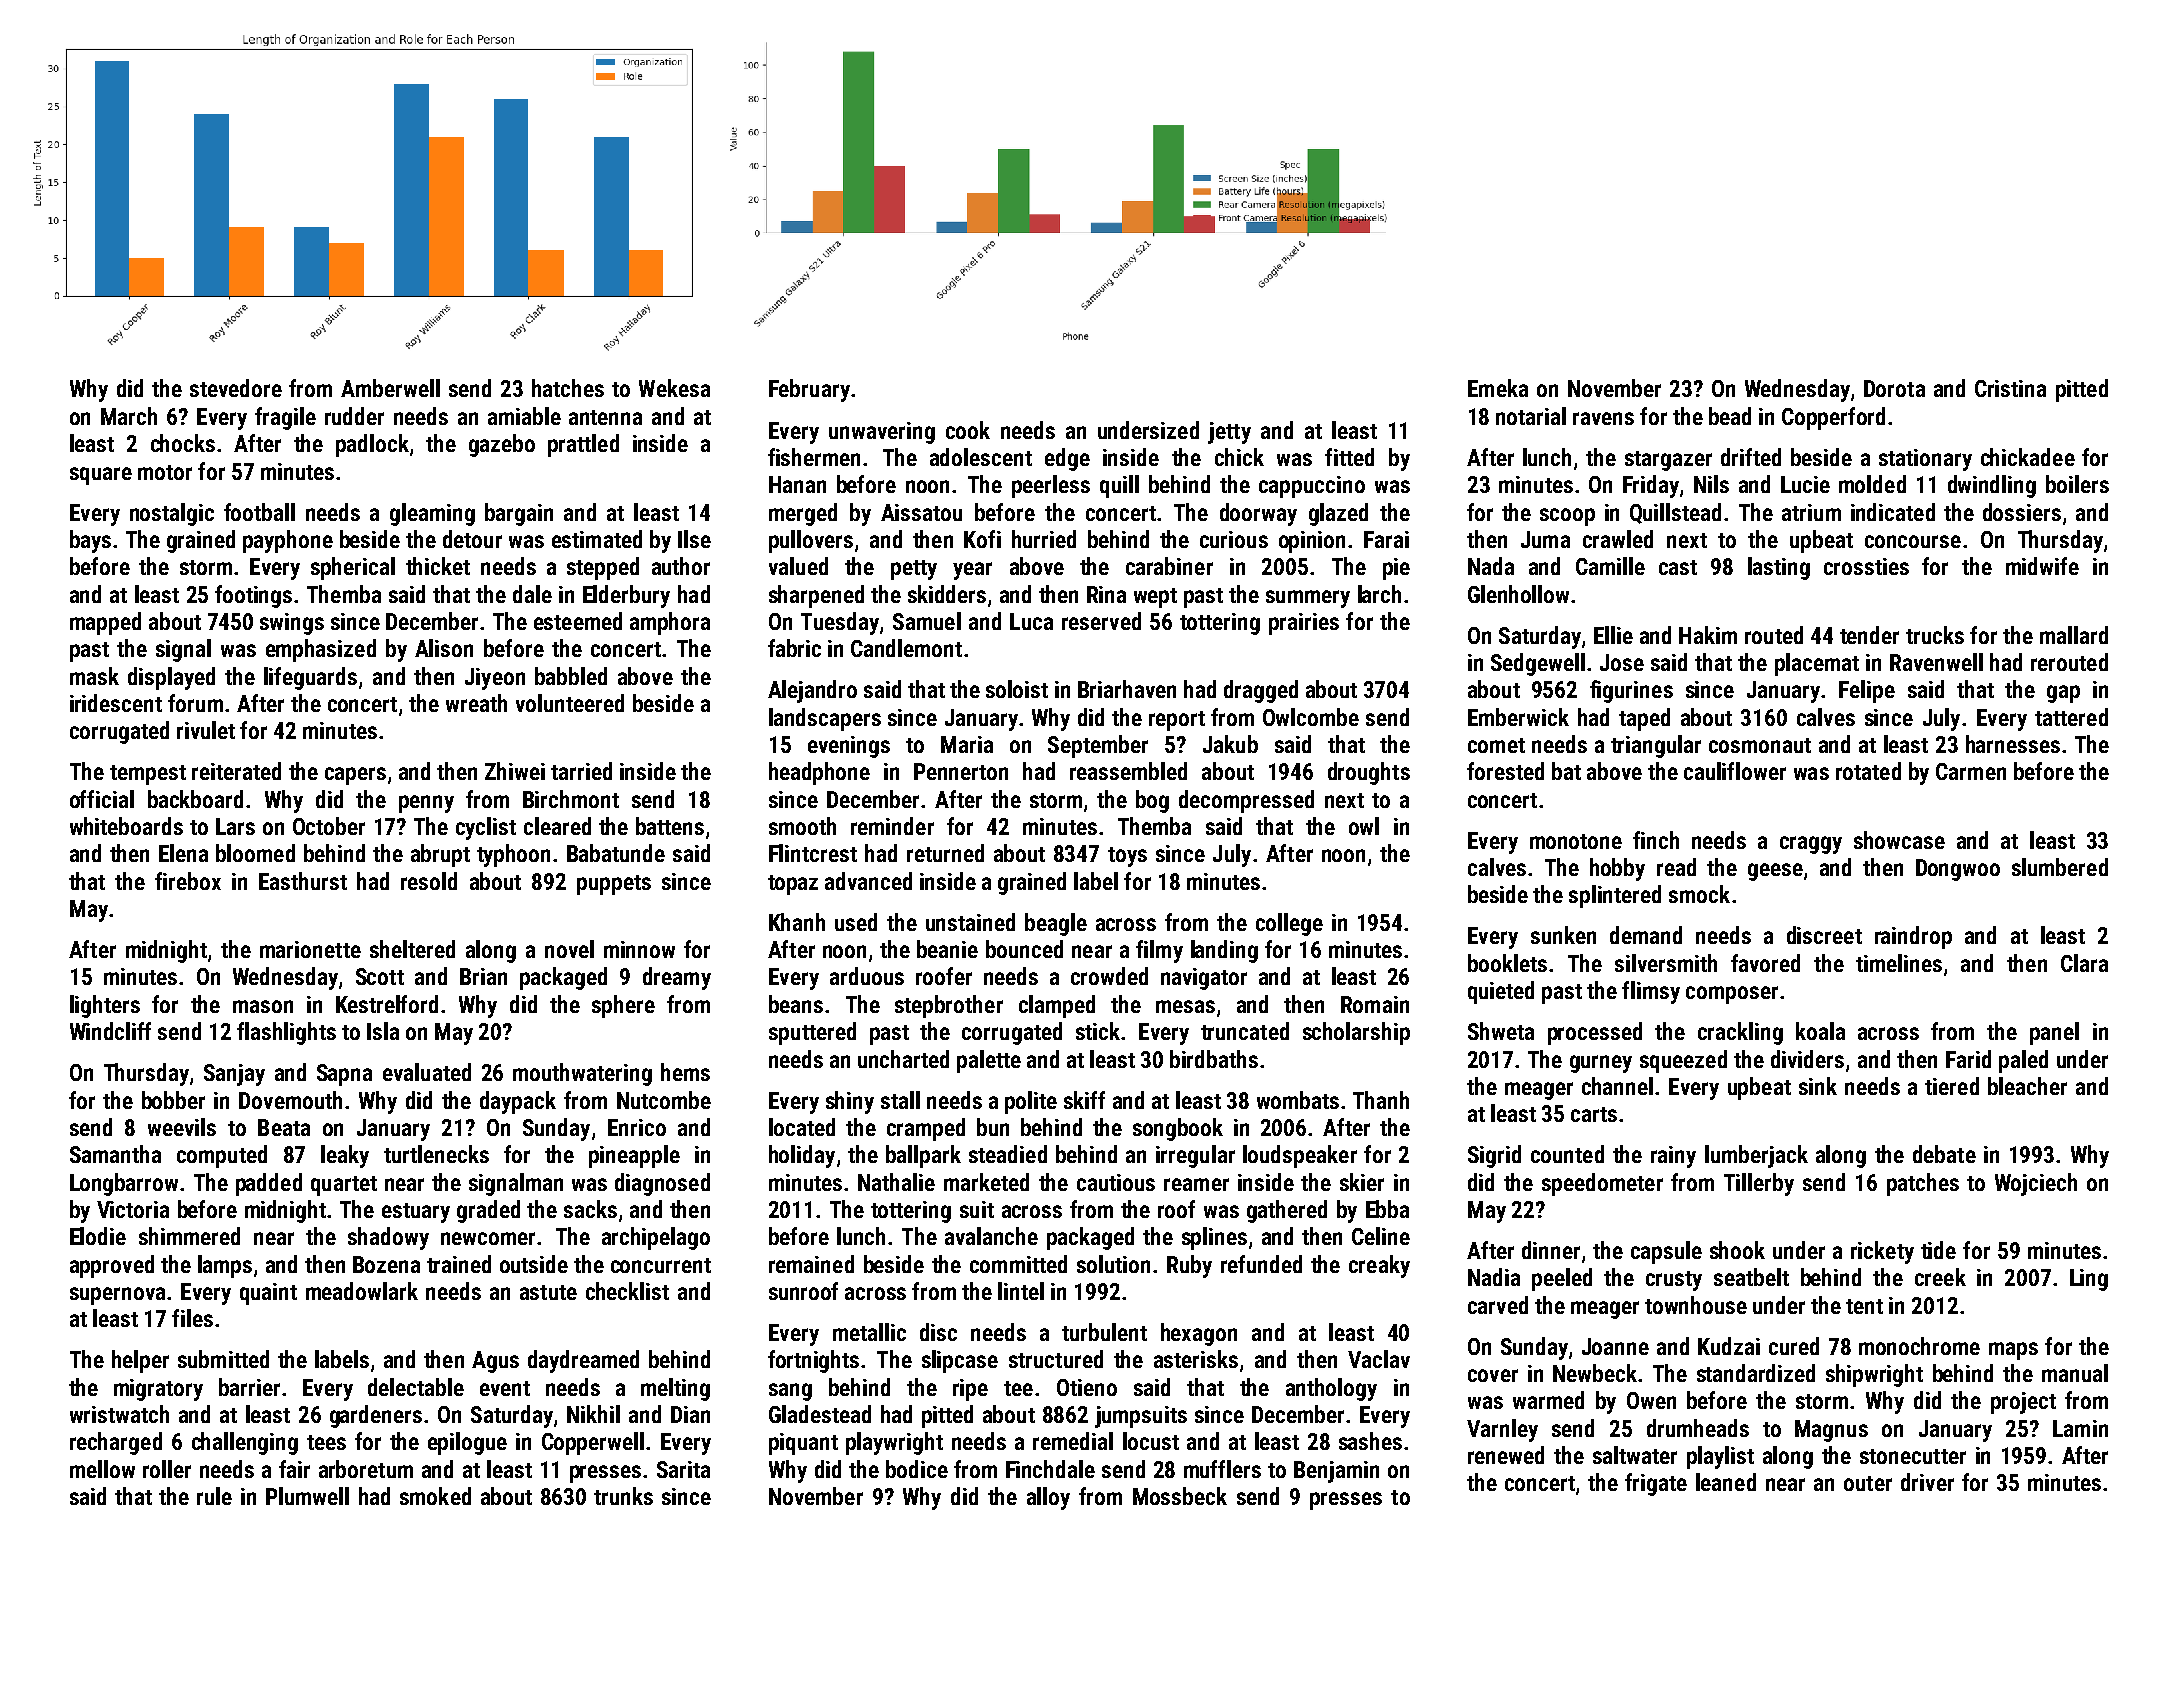 This page has width=2178, height=1683. What do you see at coordinates (1968, 1059) in the page?
I see `Farid` at bounding box center [1968, 1059].
